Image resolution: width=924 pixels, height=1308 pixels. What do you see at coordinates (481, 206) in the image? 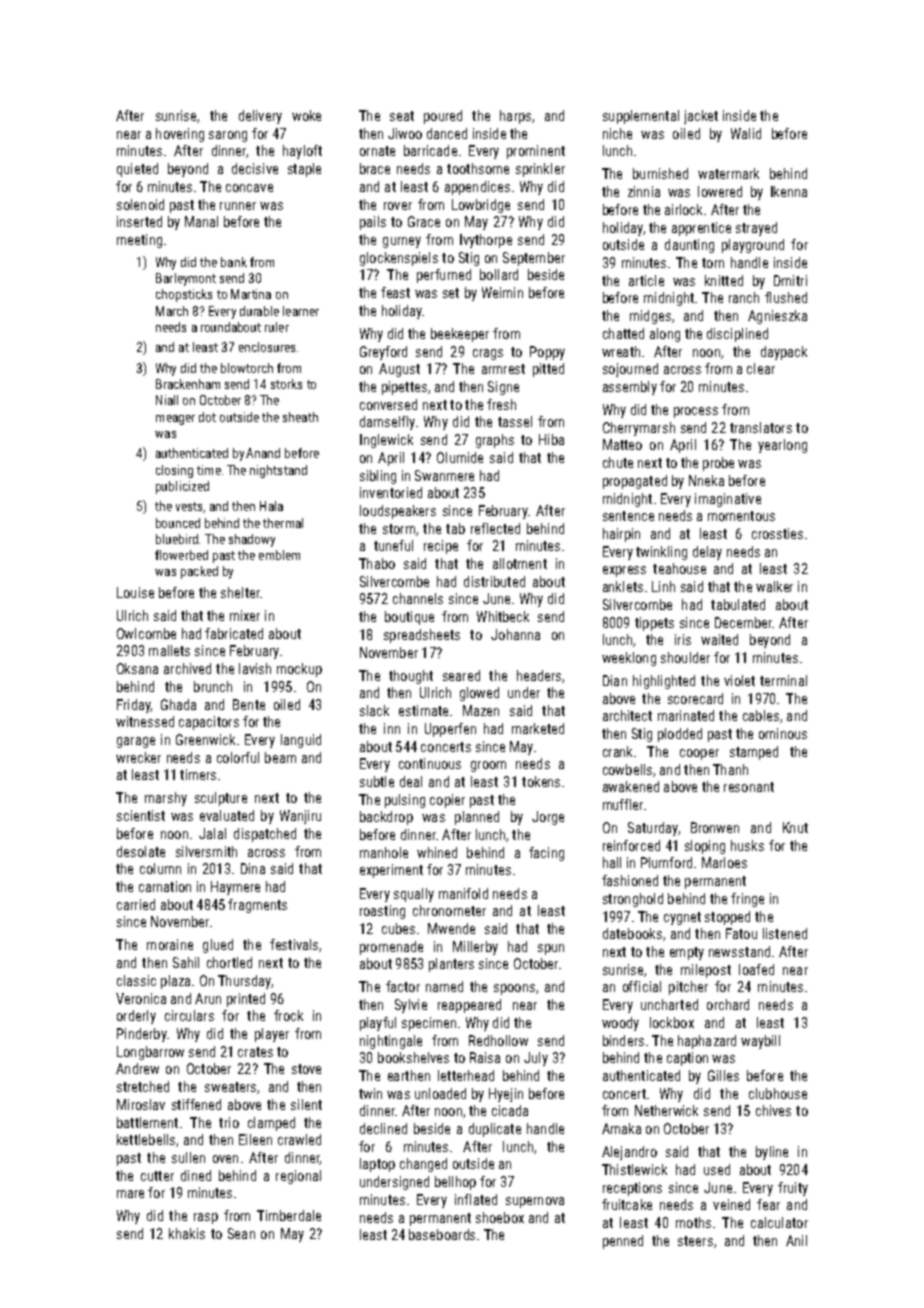
I see `Lowbridge` at bounding box center [481, 206].
